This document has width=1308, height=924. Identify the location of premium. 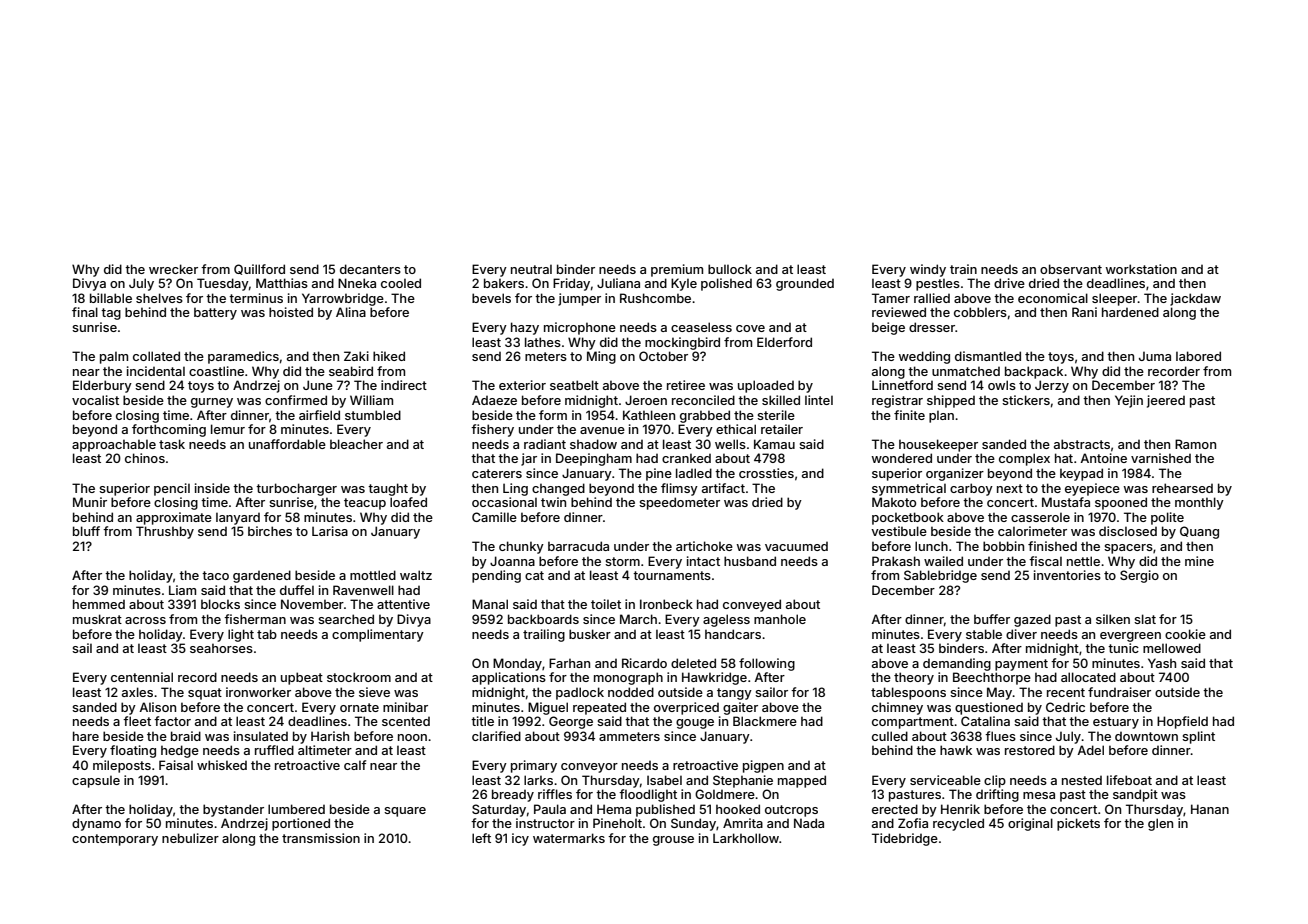
(677, 270).
